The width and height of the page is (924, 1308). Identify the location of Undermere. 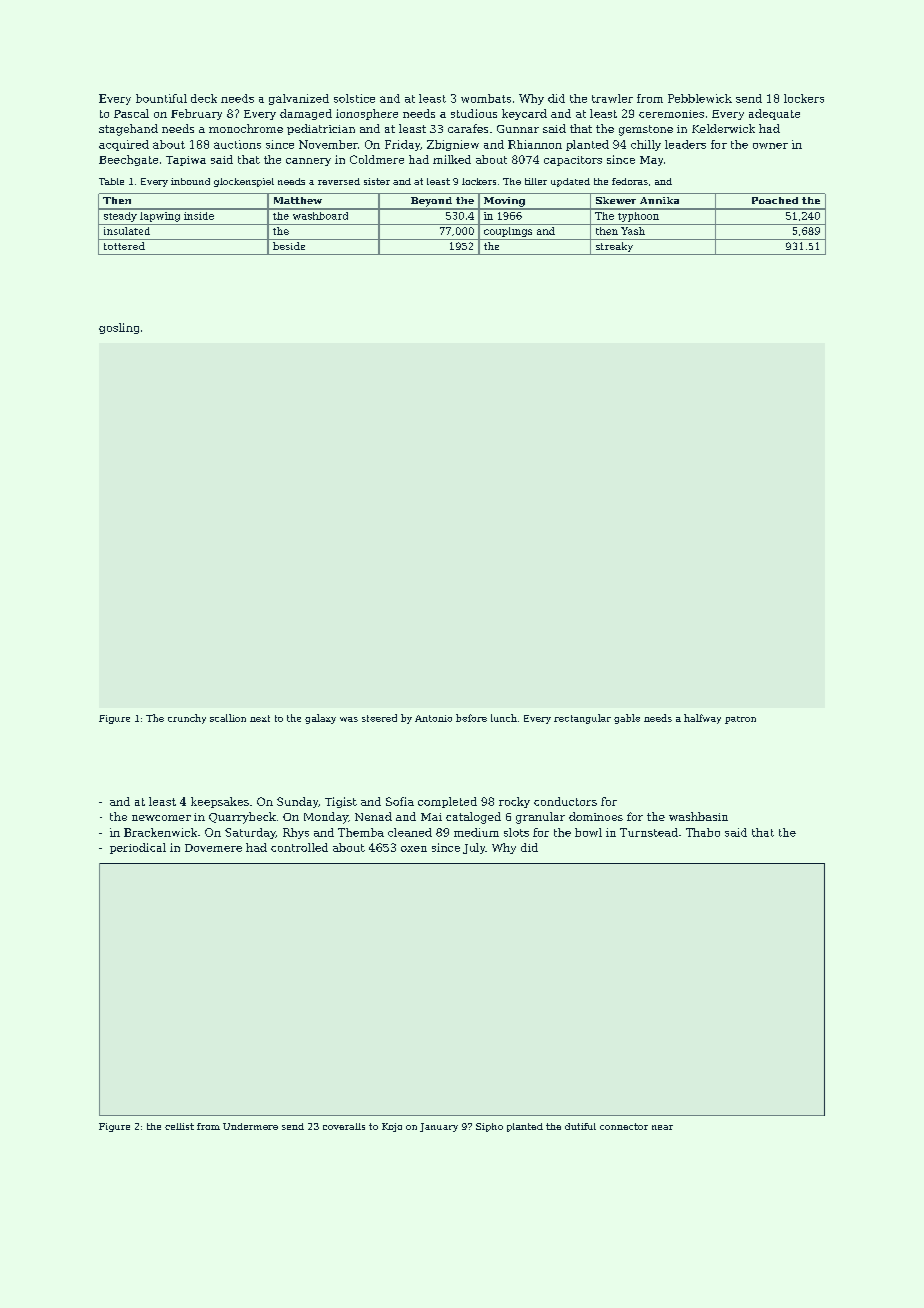
(250, 1126).
